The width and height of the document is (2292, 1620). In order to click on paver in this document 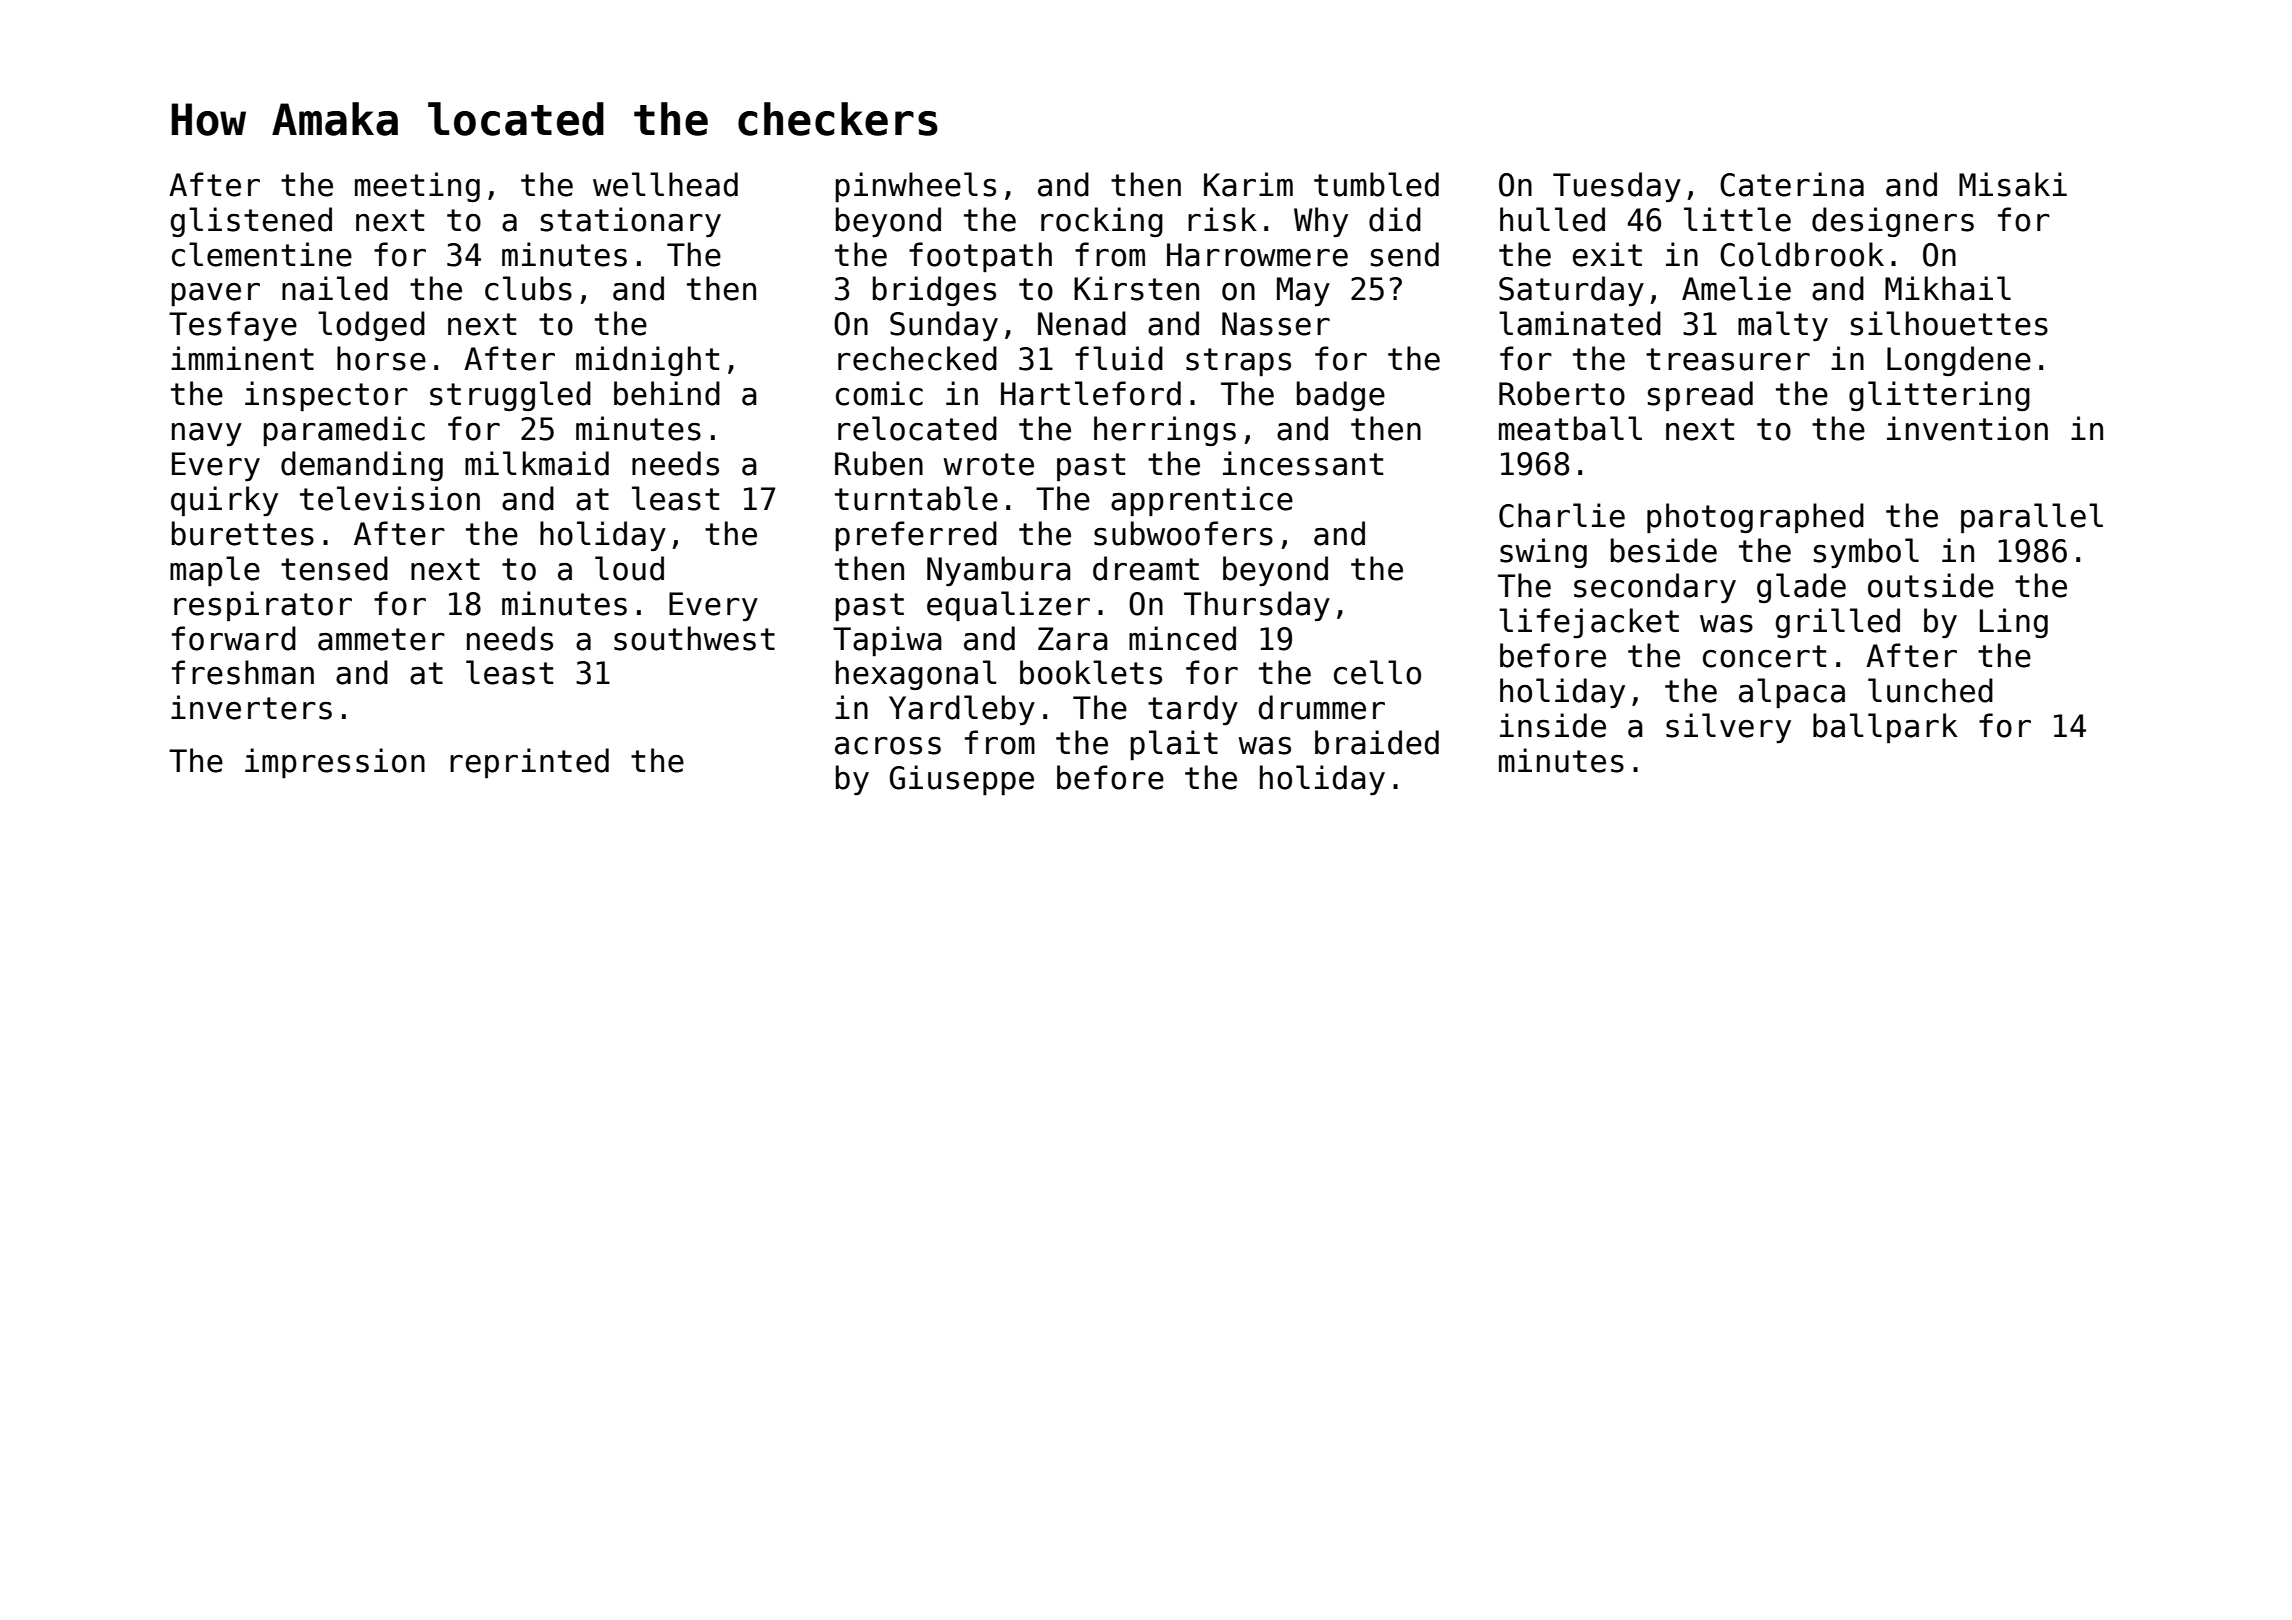, I will do `click(215, 294)`.
